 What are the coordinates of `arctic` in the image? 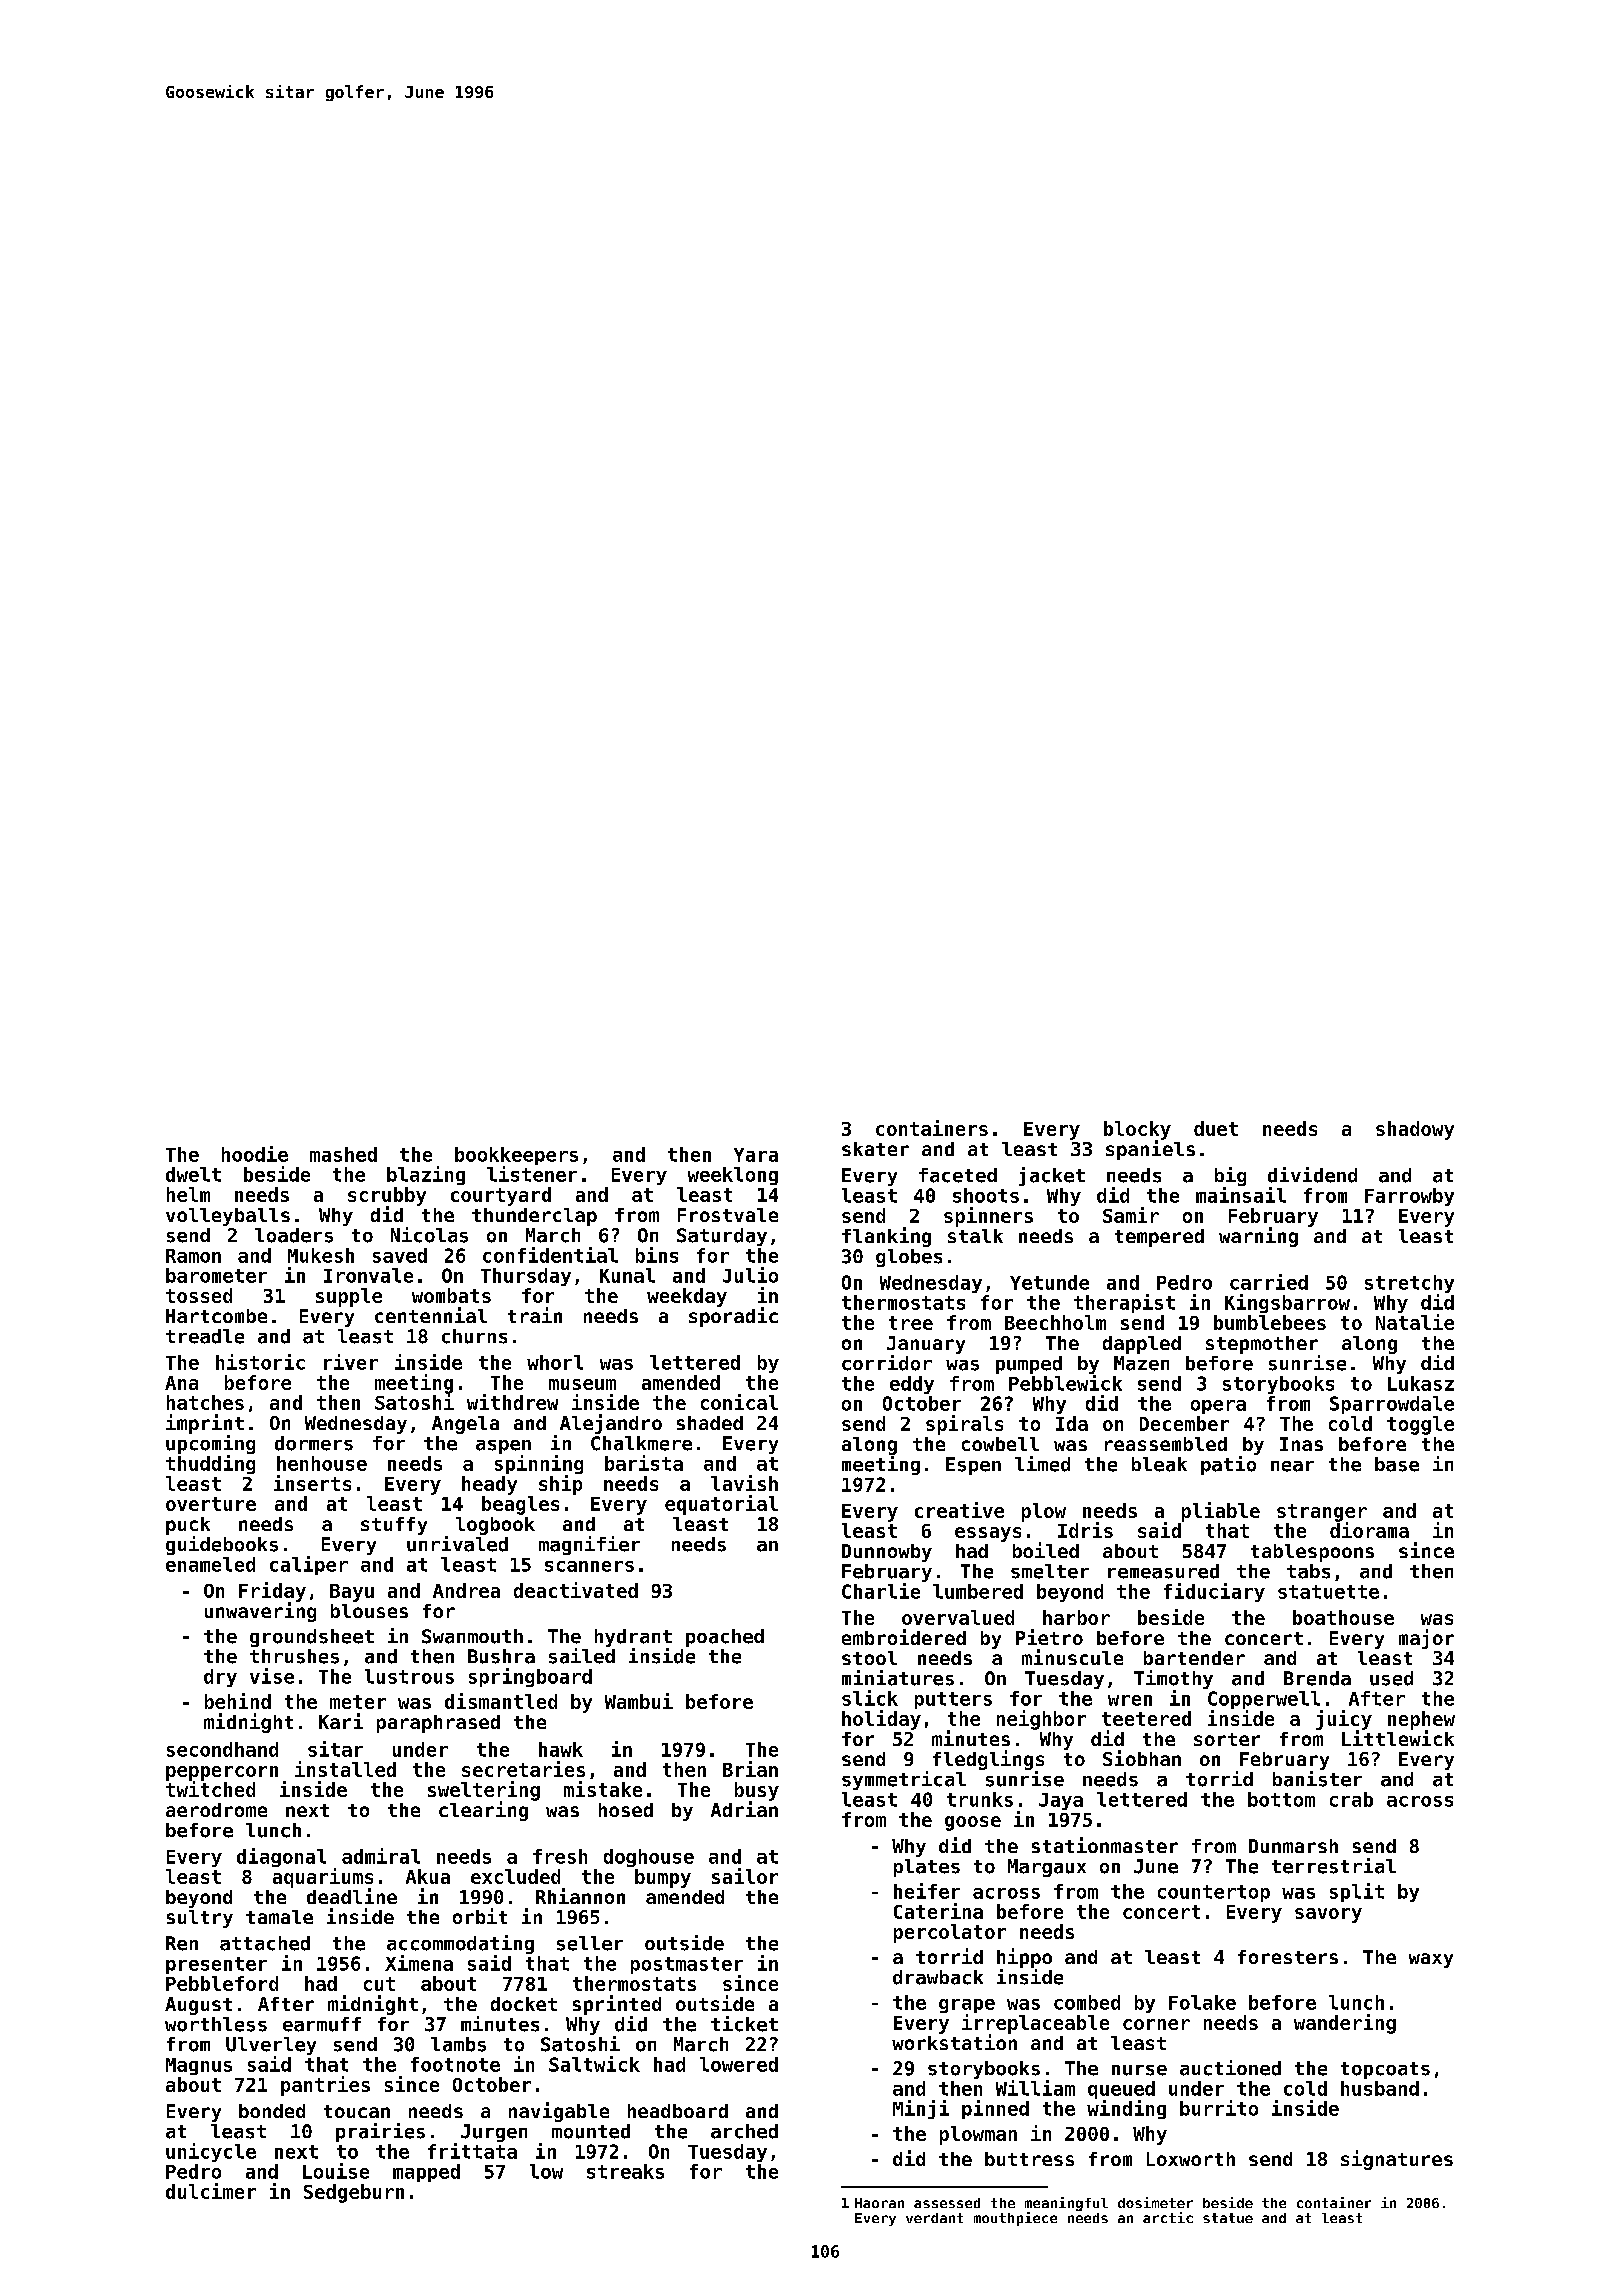 It's located at (1168, 2217).
